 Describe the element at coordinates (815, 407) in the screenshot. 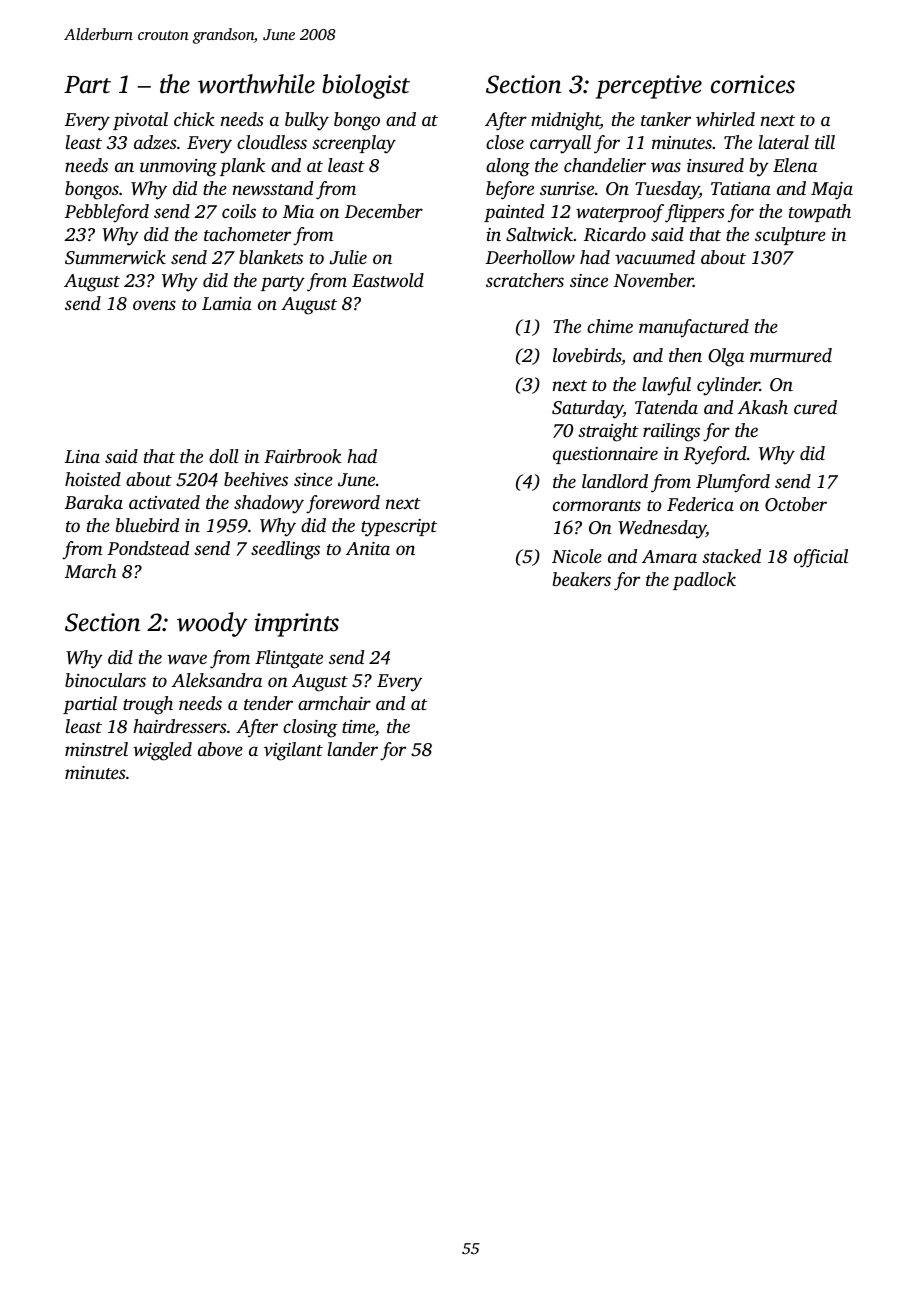

I see `cured` at that location.
